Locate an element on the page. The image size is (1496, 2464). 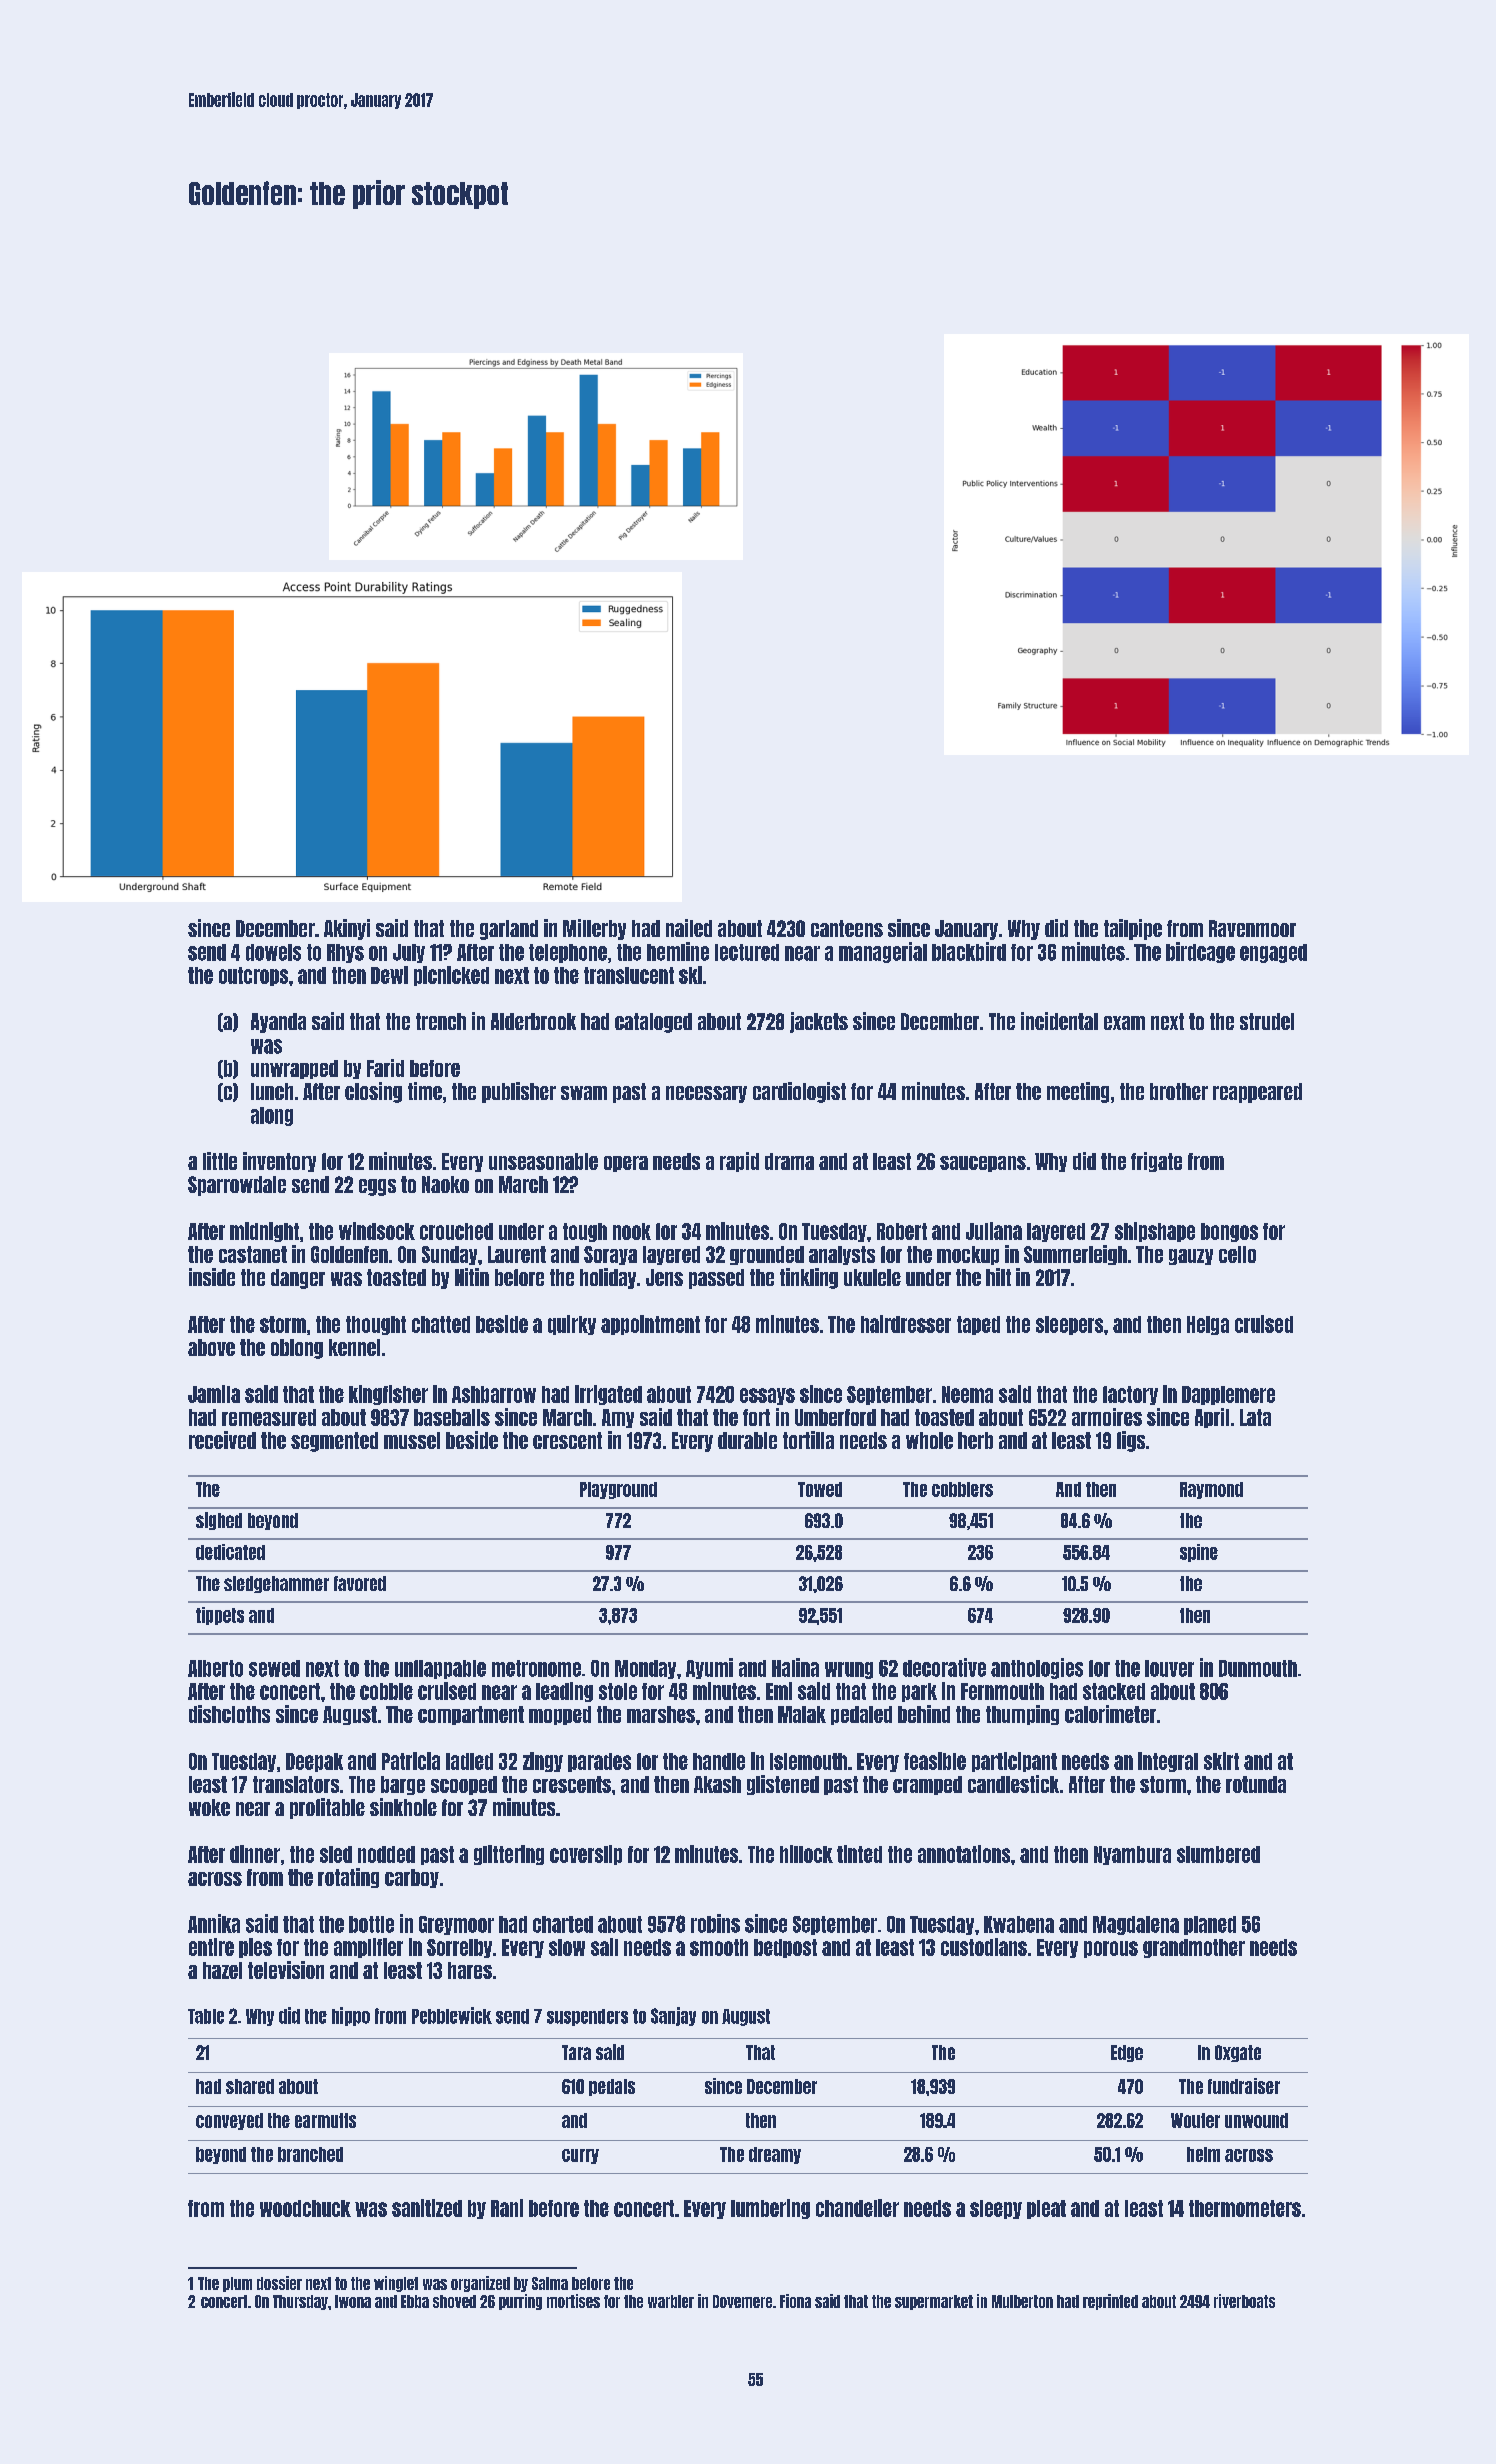
Juliana is located at coordinates (994, 1231).
